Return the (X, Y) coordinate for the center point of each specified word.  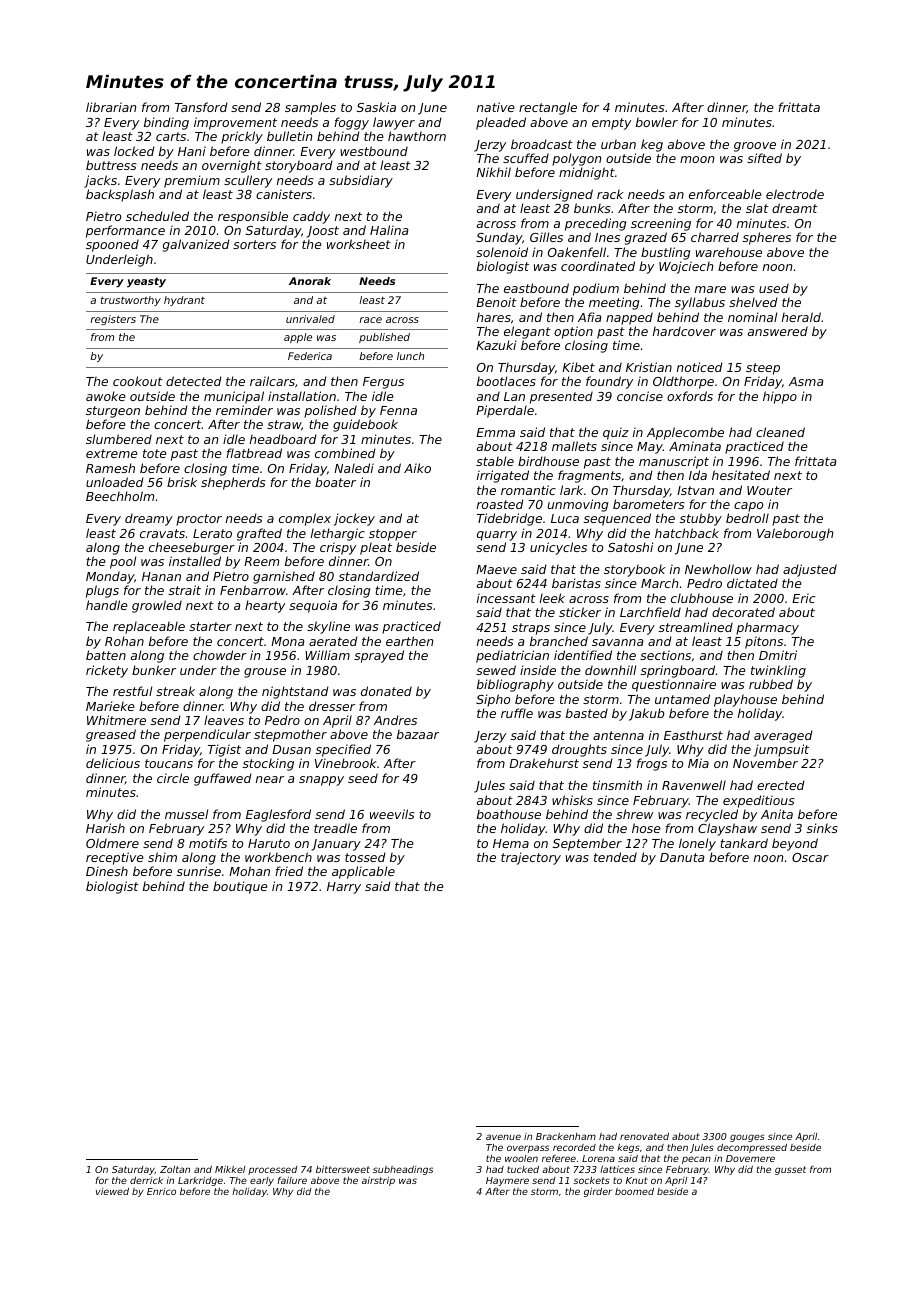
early (262, 1181)
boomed (634, 1191)
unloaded (115, 482)
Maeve (496, 569)
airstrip (378, 1181)
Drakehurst (544, 763)
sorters (254, 244)
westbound (374, 151)
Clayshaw (727, 829)
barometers (649, 504)
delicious (113, 763)
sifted (764, 158)
